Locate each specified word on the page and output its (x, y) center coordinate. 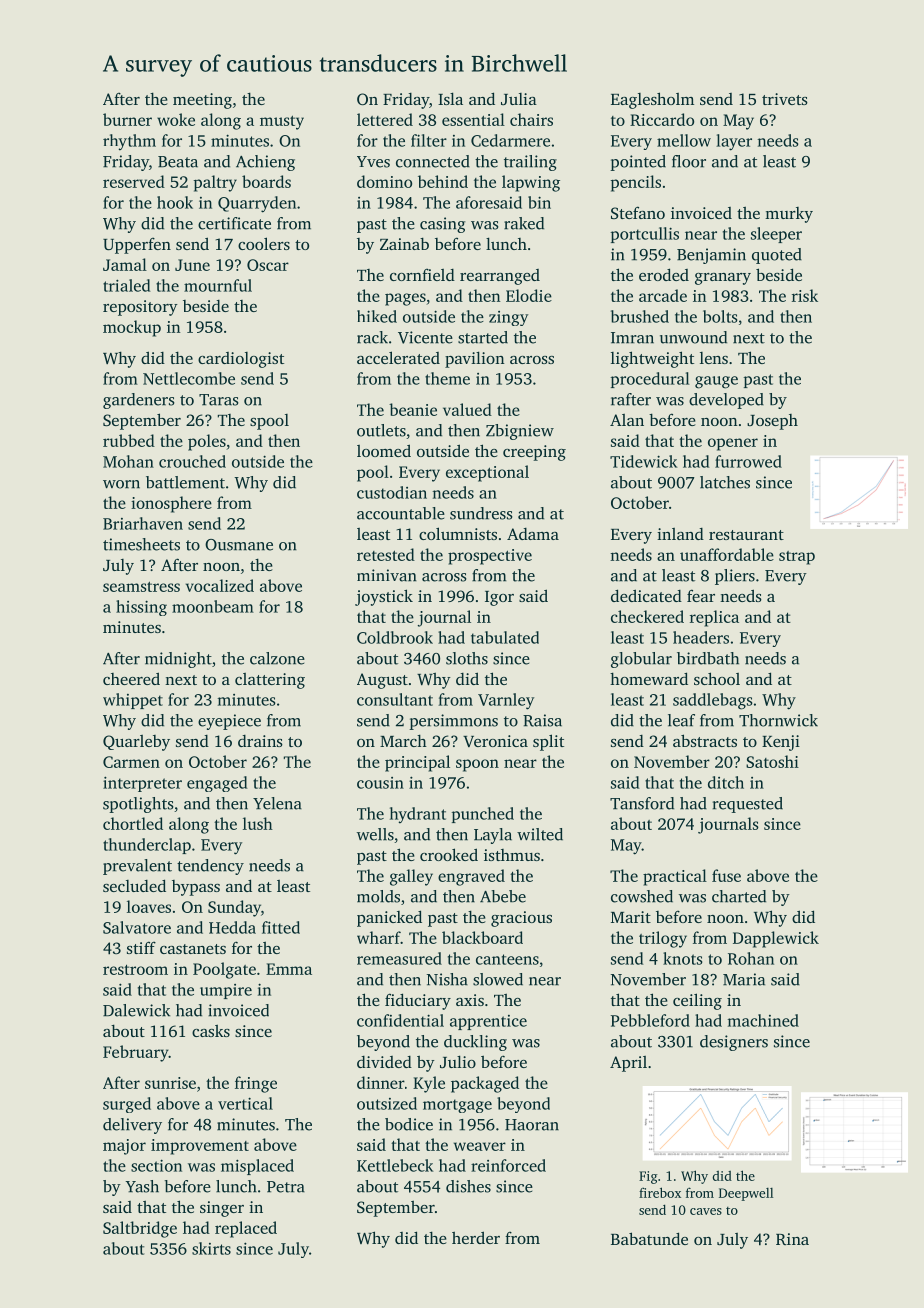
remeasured (399, 958)
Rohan (751, 958)
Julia (519, 99)
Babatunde (649, 1238)
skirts (211, 1248)
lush (258, 823)
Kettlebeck (395, 1165)
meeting (202, 101)
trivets (785, 99)
